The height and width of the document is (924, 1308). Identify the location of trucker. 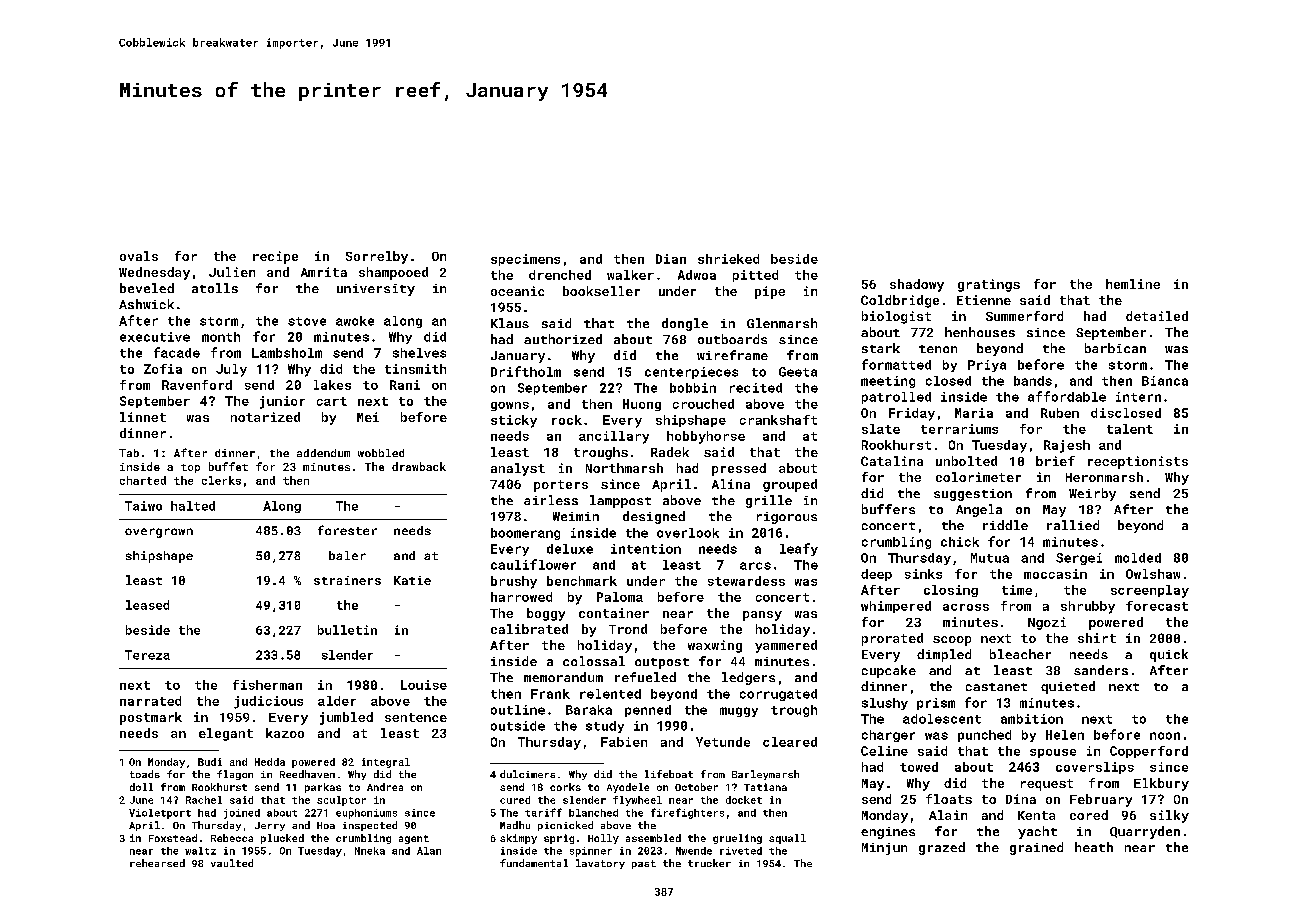
(709, 863).
